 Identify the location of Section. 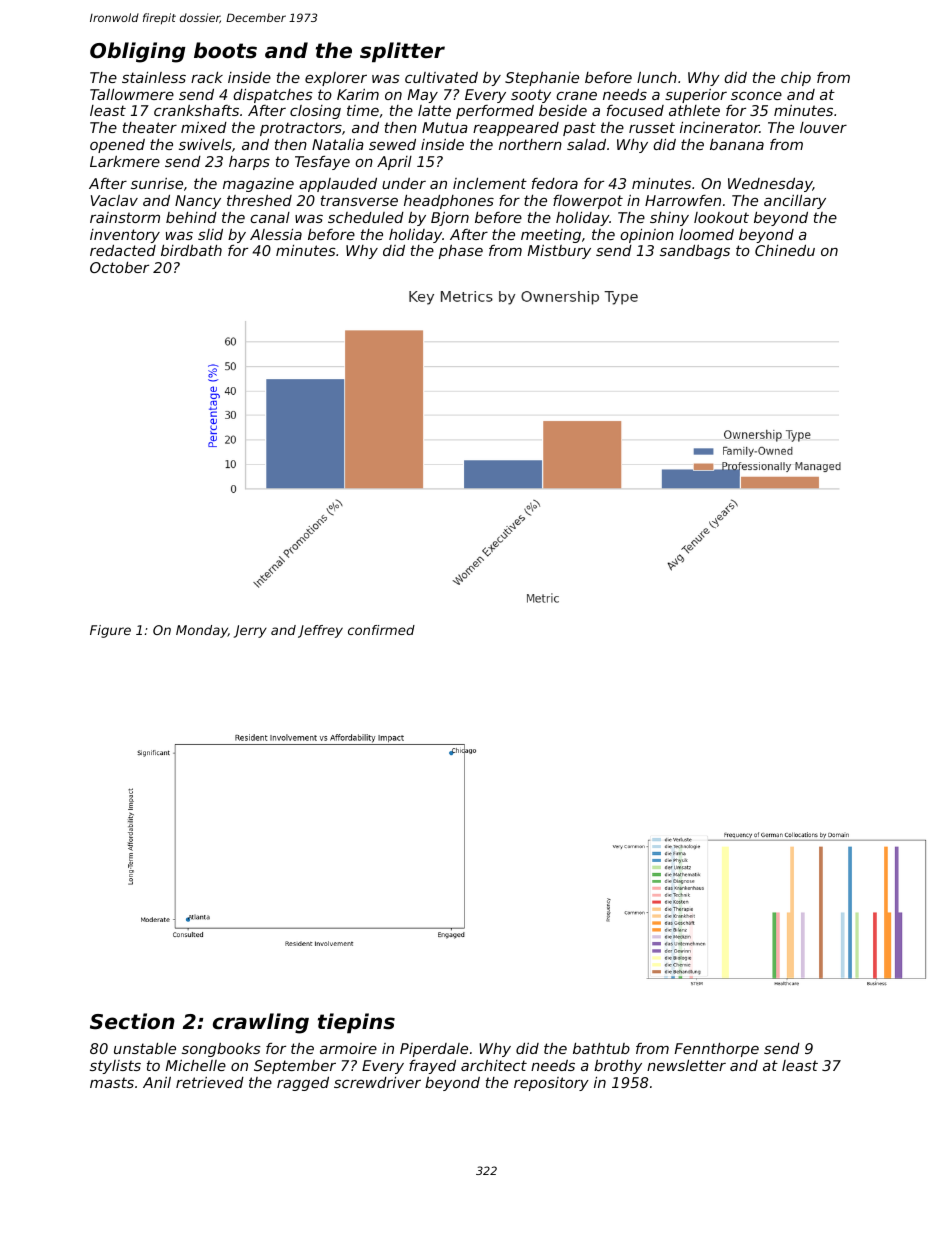
(132, 1021).
